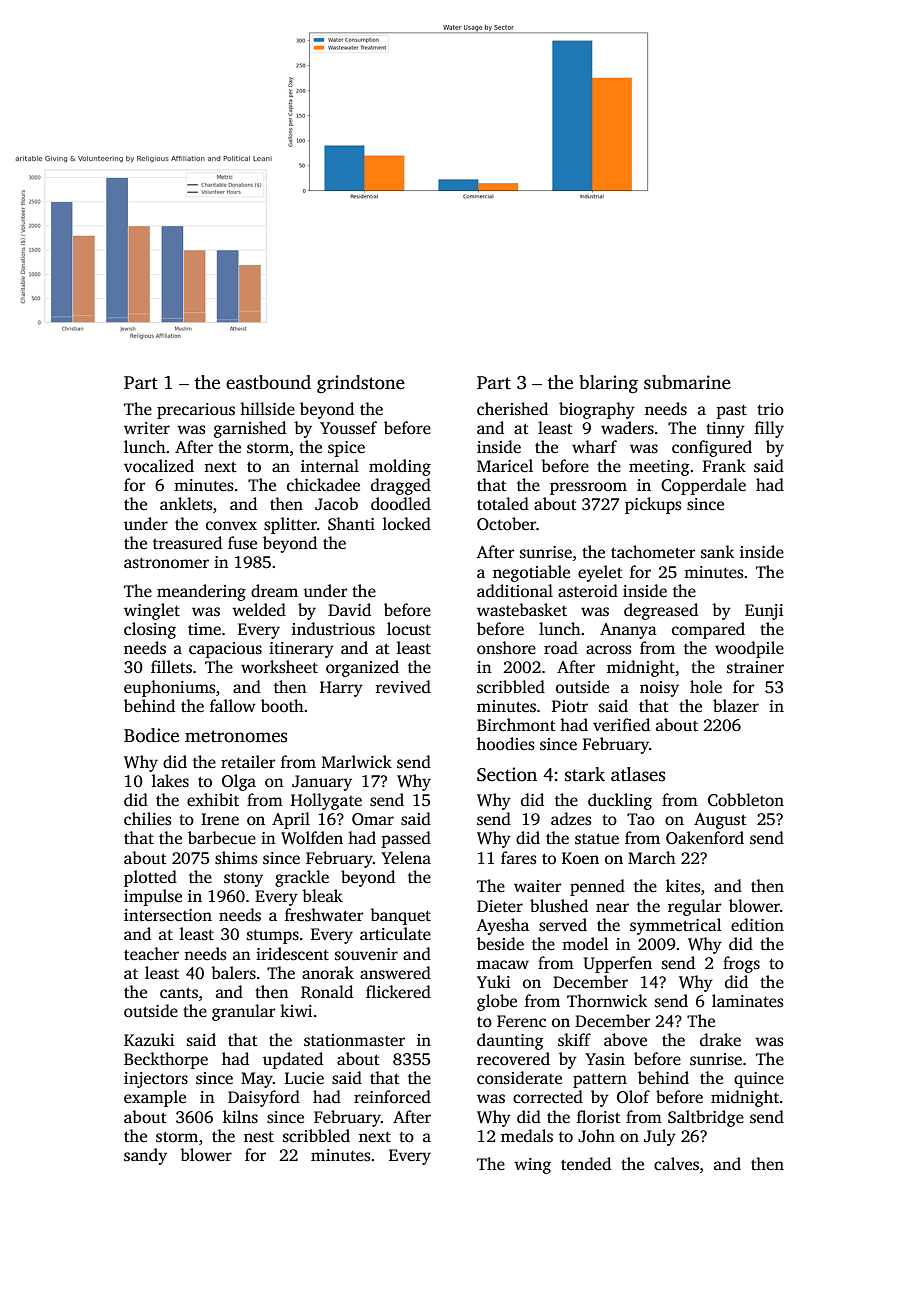 Image resolution: width=908 pixels, height=1316 pixels. I want to click on Olof, so click(633, 1097).
